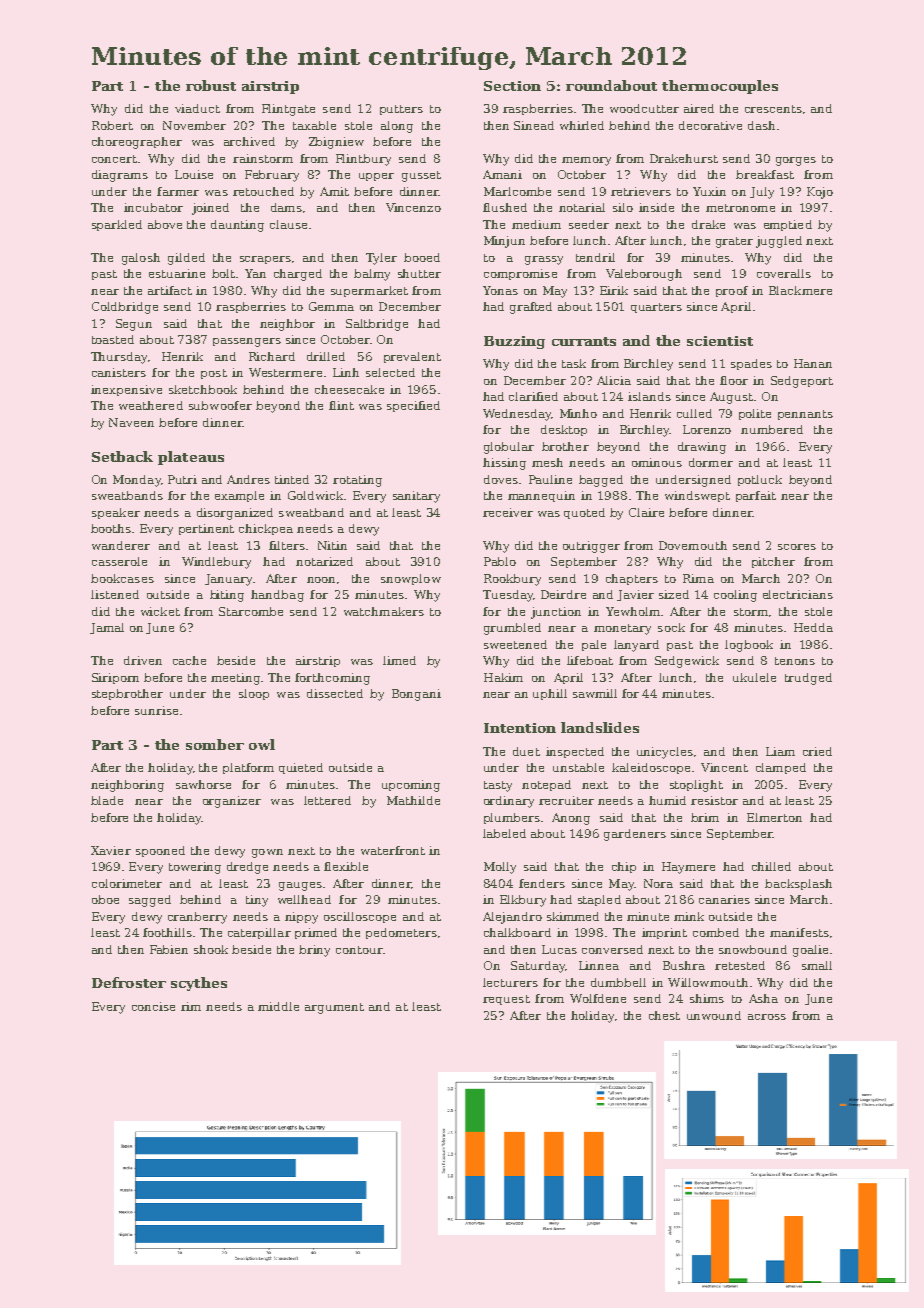  What do you see at coordinates (249, 141) in the screenshot?
I see `archived` at bounding box center [249, 141].
